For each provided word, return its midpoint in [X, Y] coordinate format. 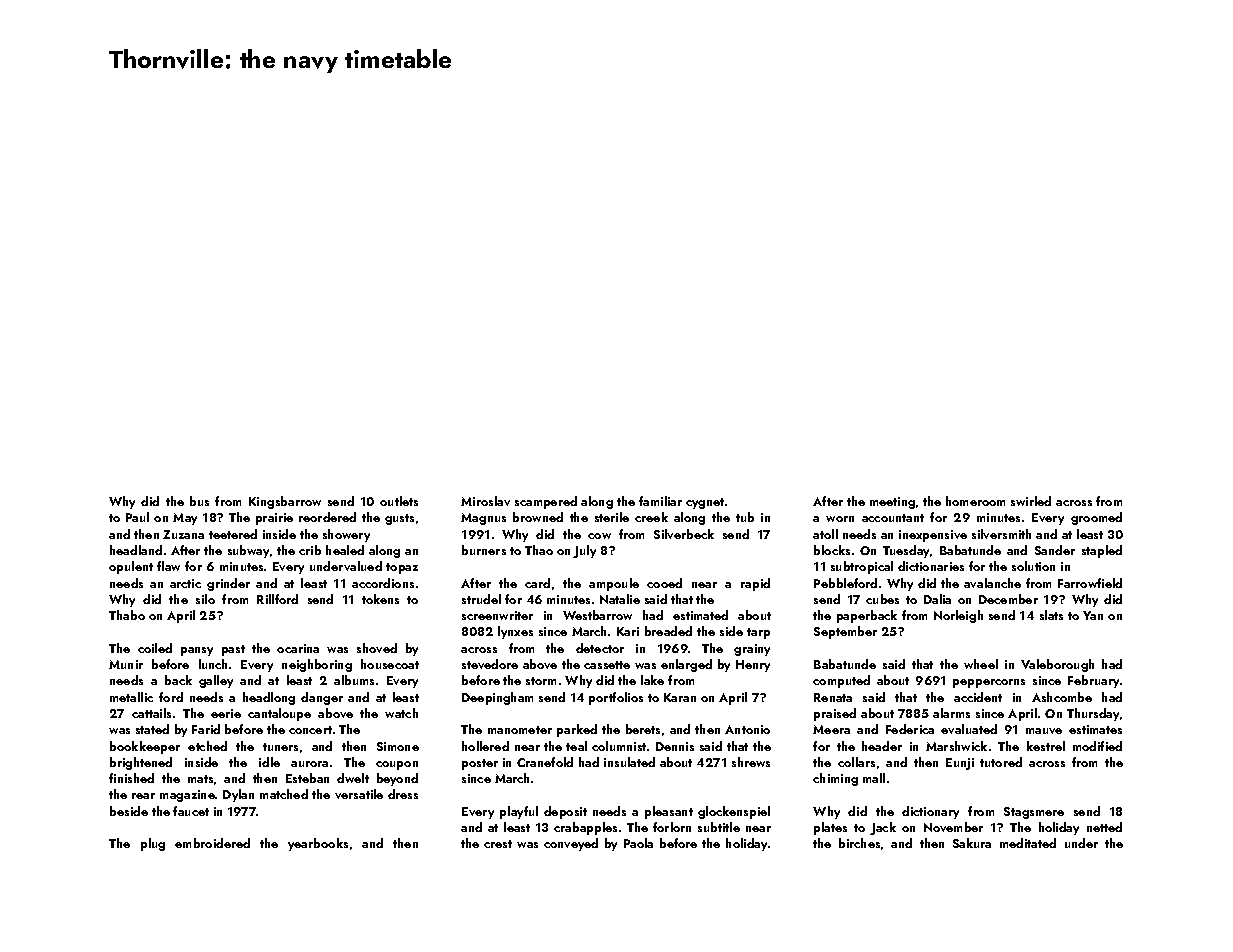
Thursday [1093, 714]
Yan [1093, 615]
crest [498, 844]
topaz [402, 568]
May [185, 519]
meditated [1028, 843]
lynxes [515, 632]
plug [153, 844]
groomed [1096, 518]
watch [401, 713]
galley [216, 681]
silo [205, 599]
